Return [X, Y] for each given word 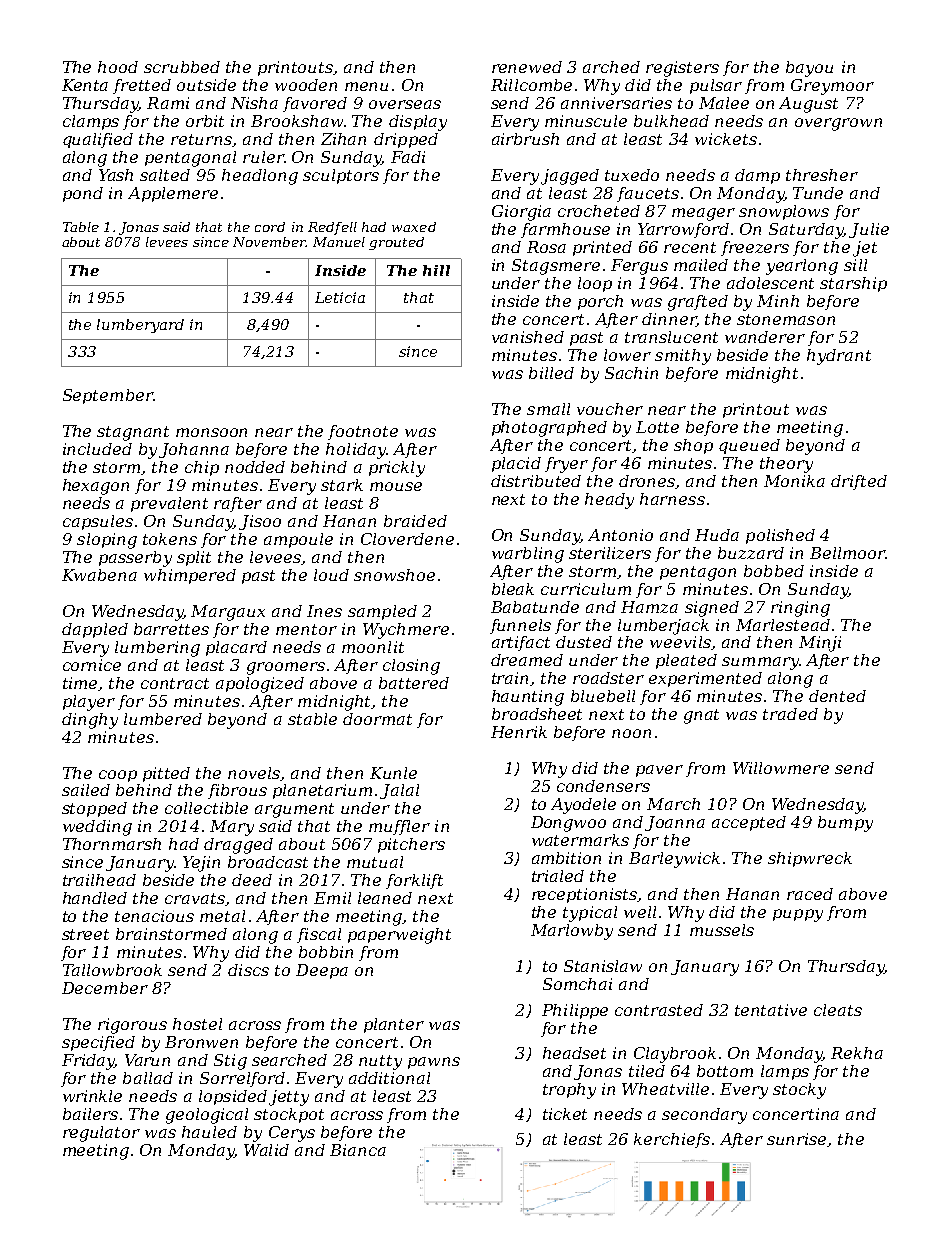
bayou [809, 69]
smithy [683, 357]
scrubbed [182, 67]
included [97, 449]
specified [98, 1043]
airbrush [525, 139]
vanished [528, 337]
